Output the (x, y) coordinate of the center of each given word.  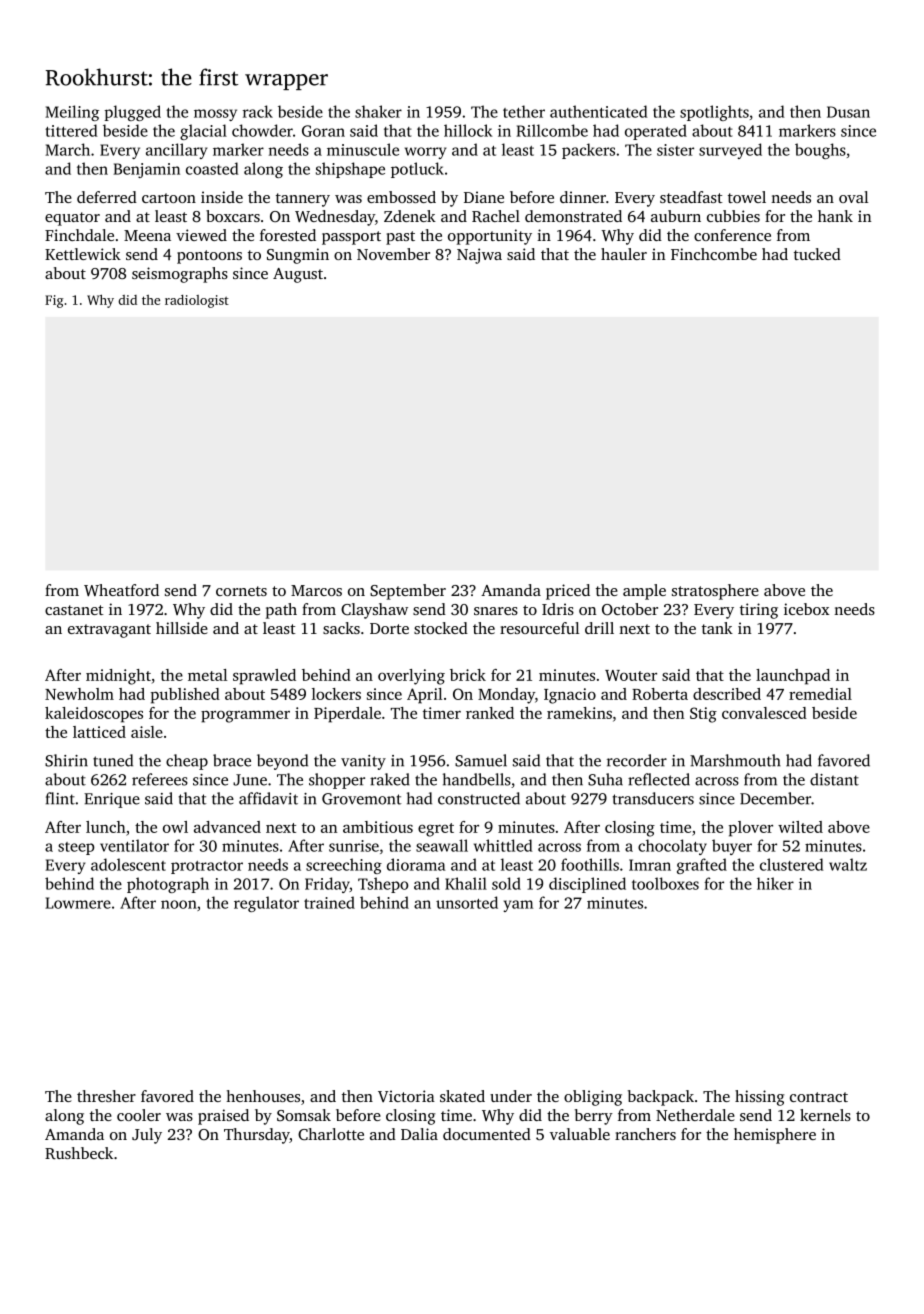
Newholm (79, 694)
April (424, 696)
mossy (215, 115)
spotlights (714, 113)
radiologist (197, 301)
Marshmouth (735, 760)
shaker (378, 111)
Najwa (479, 256)
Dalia (419, 1134)
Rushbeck (79, 1153)
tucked (817, 254)
